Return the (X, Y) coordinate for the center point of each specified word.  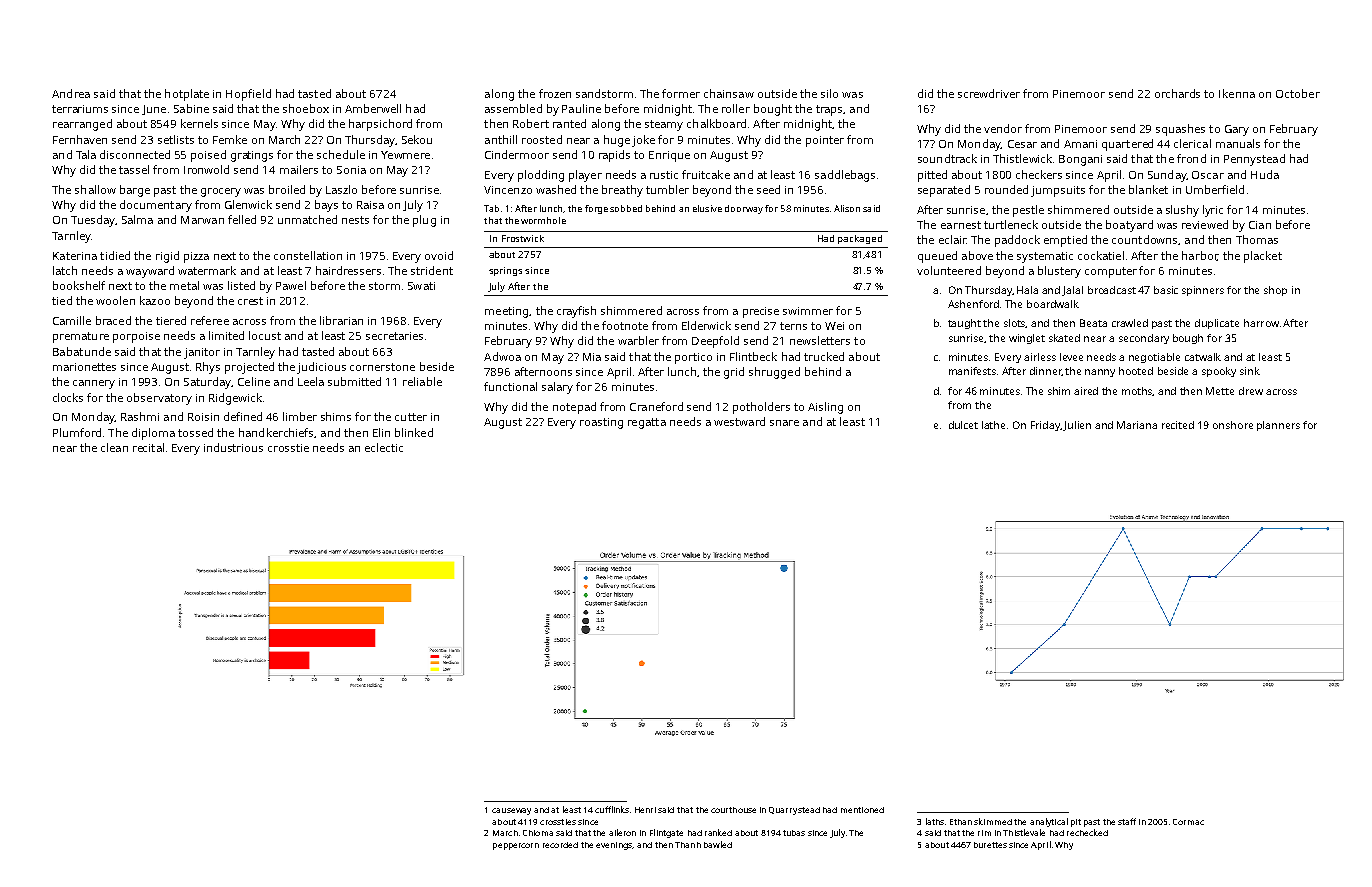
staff (1127, 821)
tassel (134, 169)
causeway (511, 811)
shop (1275, 291)
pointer (825, 141)
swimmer (808, 311)
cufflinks (612, 809)
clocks (68, 397)
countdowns (1144, 239)
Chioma (538, 833)
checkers (1039, 174)
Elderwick (706, 325)
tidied (115, 255)
